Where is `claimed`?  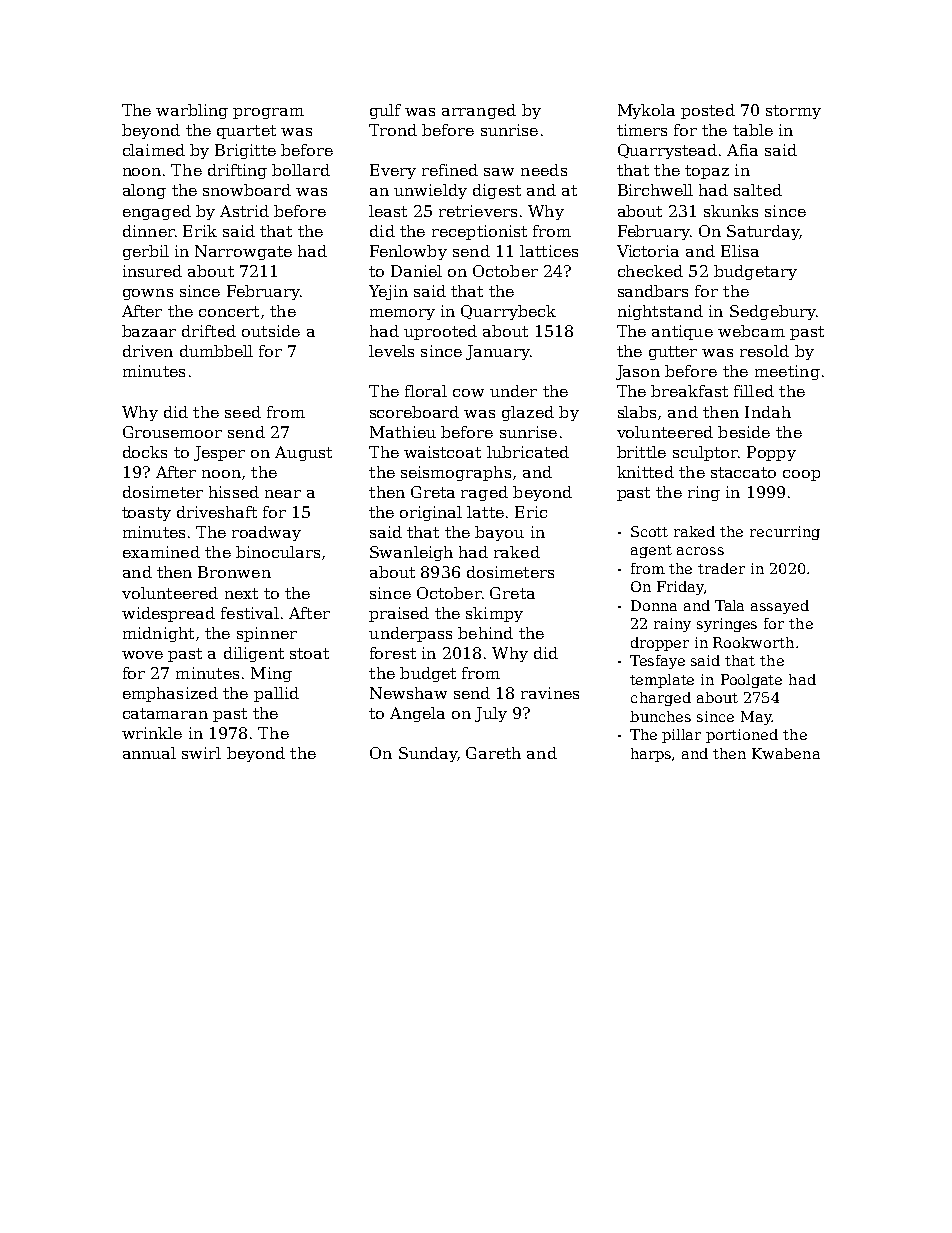
claimed is located at coordinates (154, 150).
